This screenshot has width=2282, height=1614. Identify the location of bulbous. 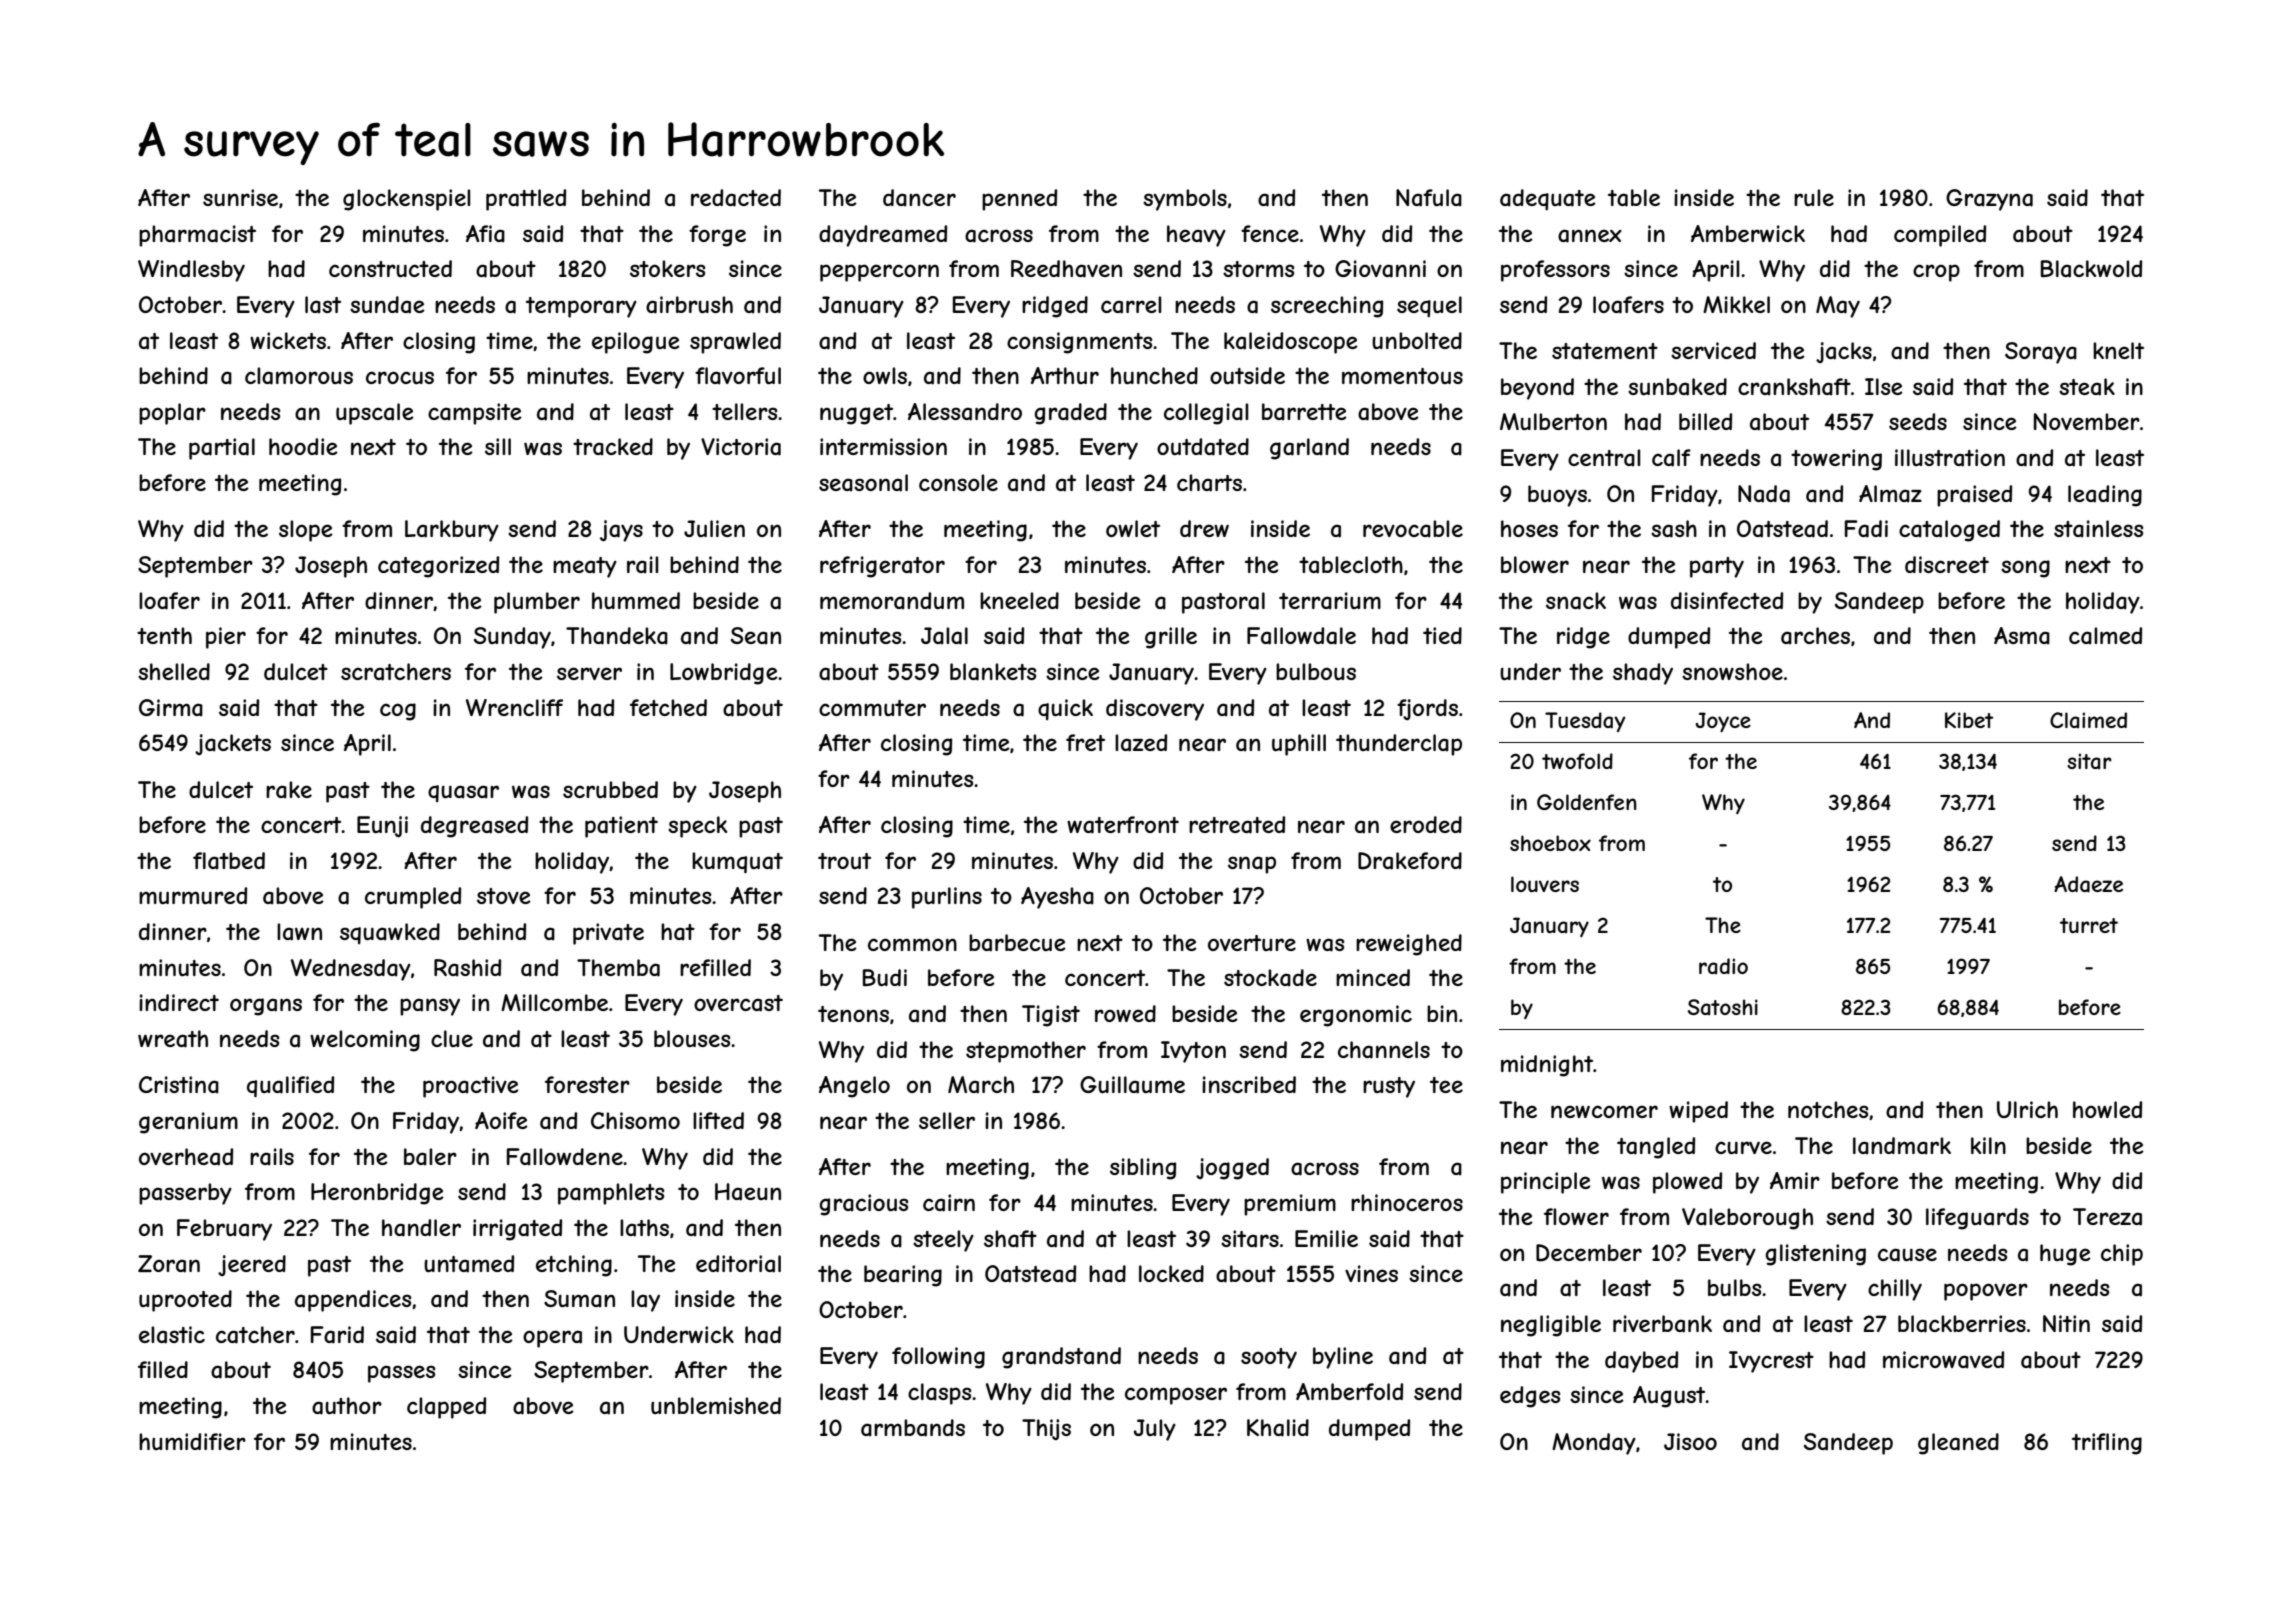
(1316, 671).
